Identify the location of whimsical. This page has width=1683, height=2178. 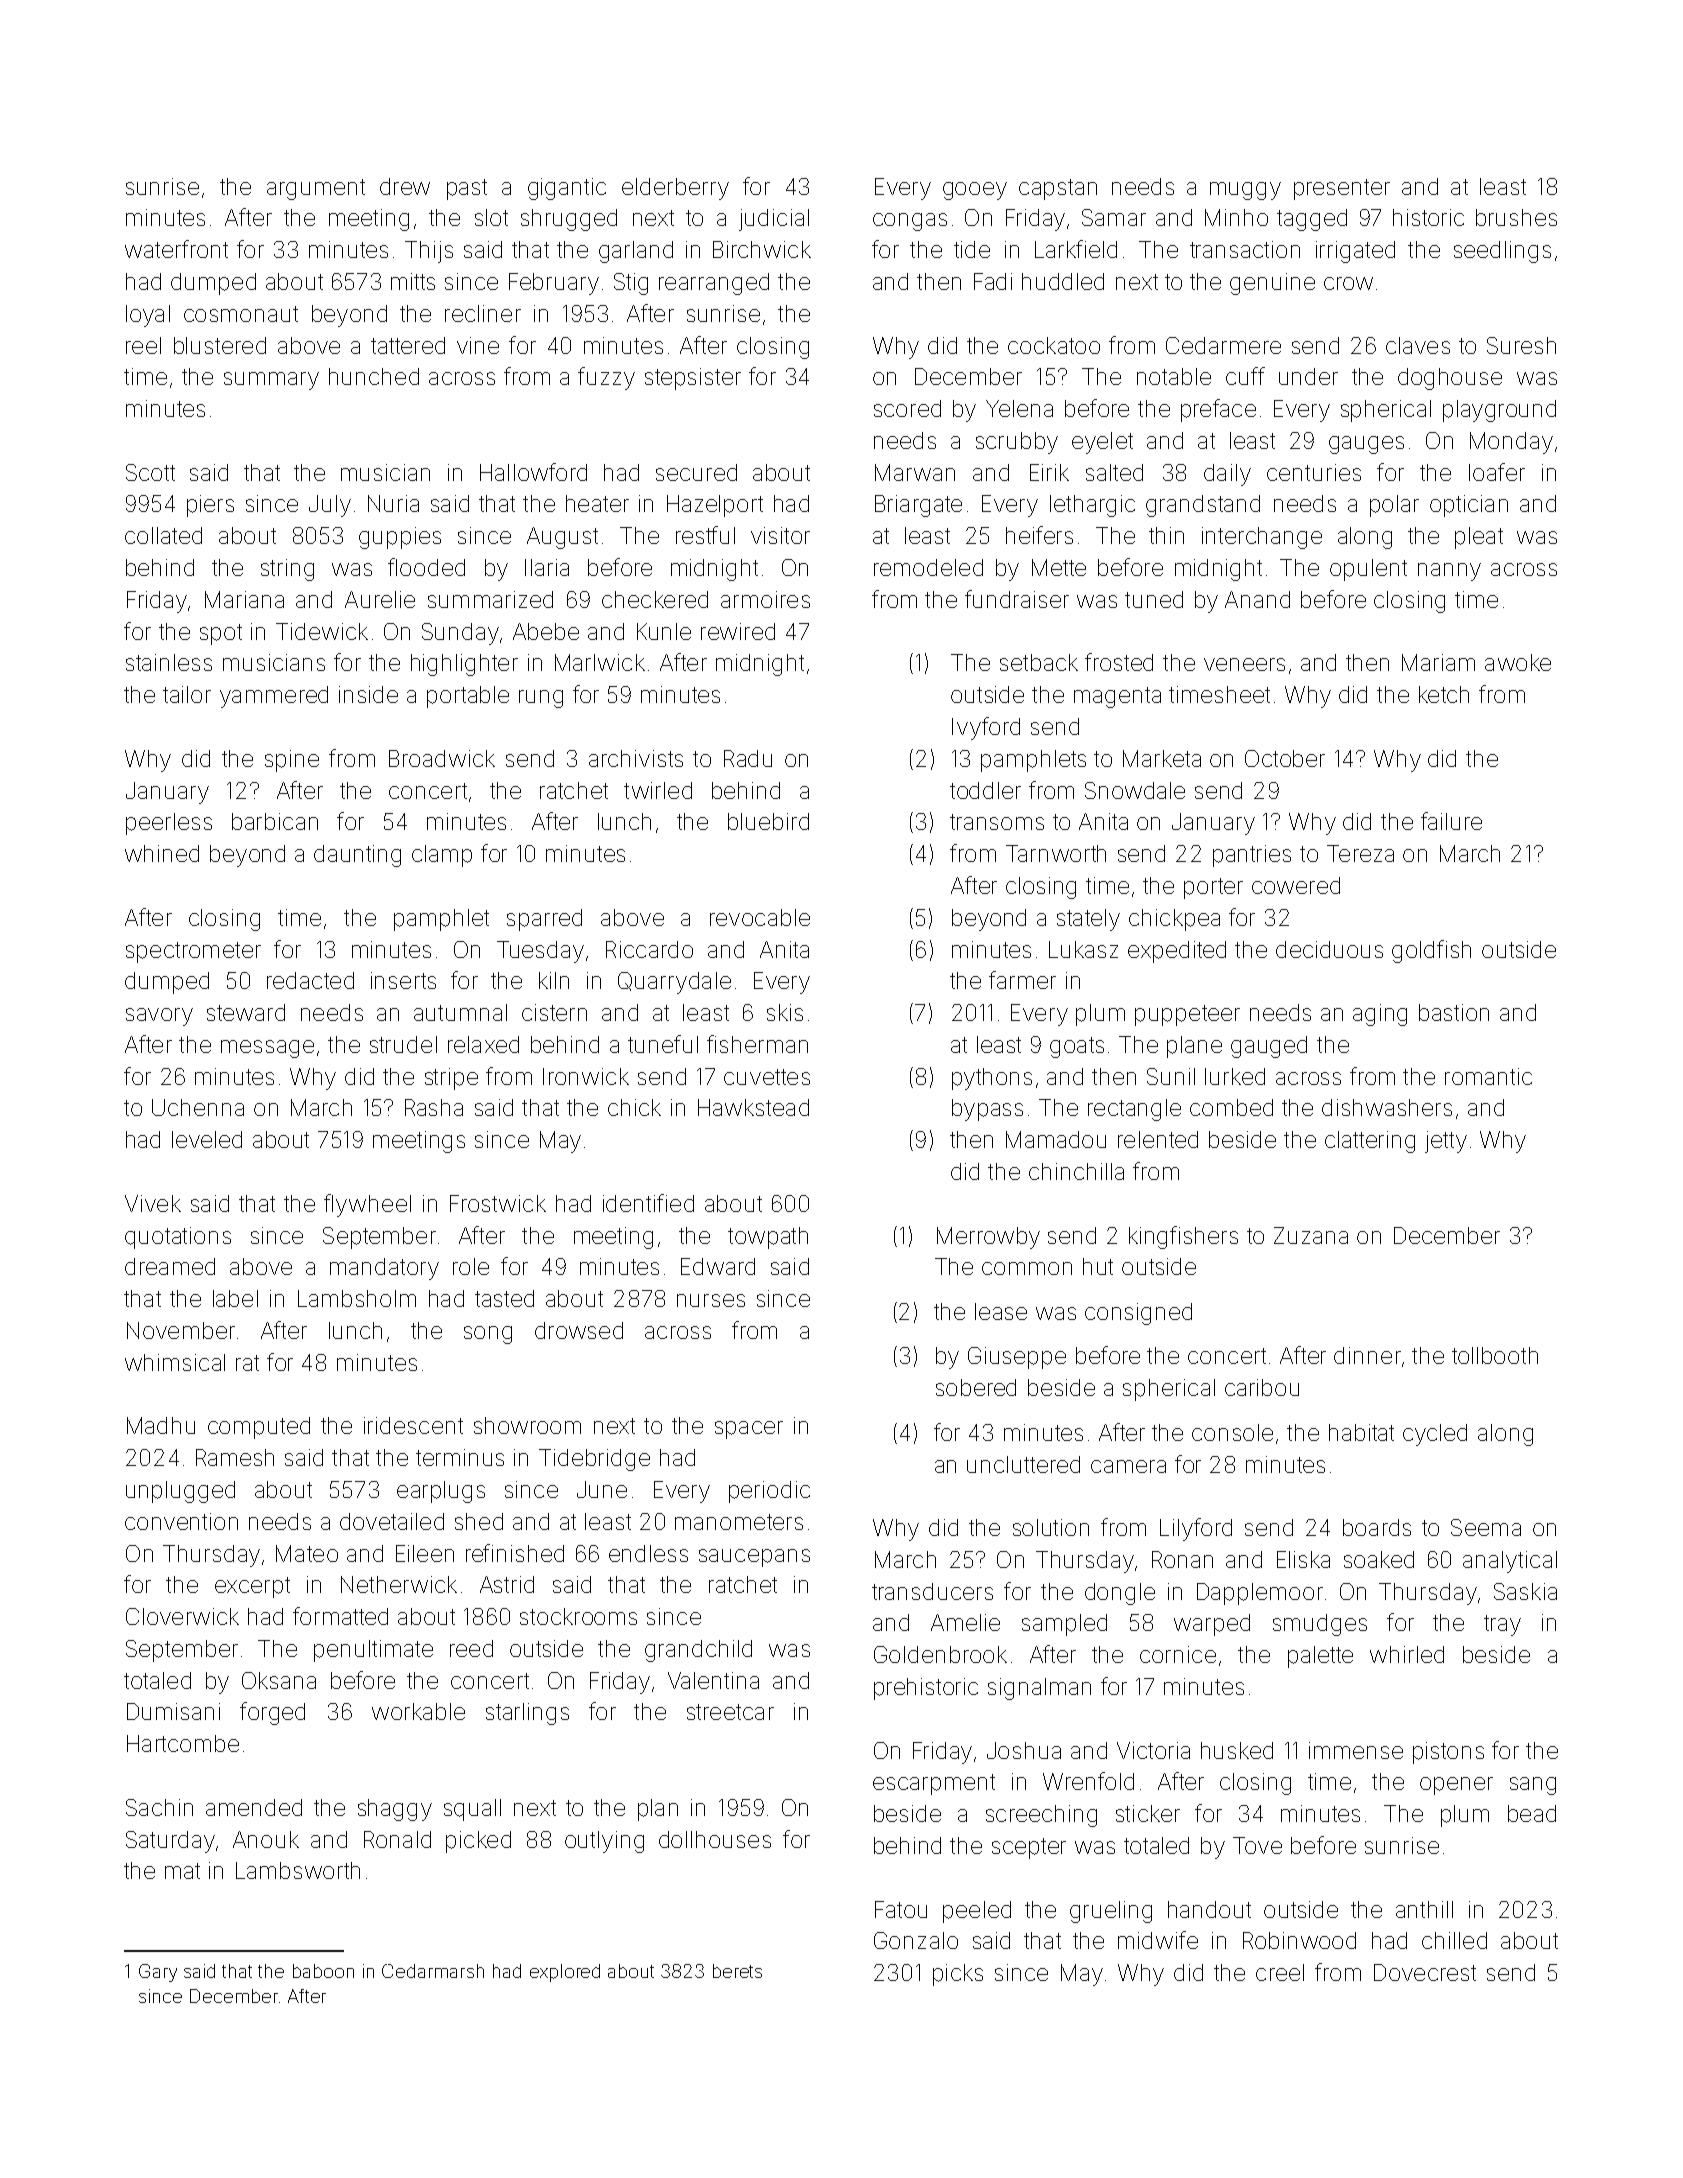
(175, 1362).
